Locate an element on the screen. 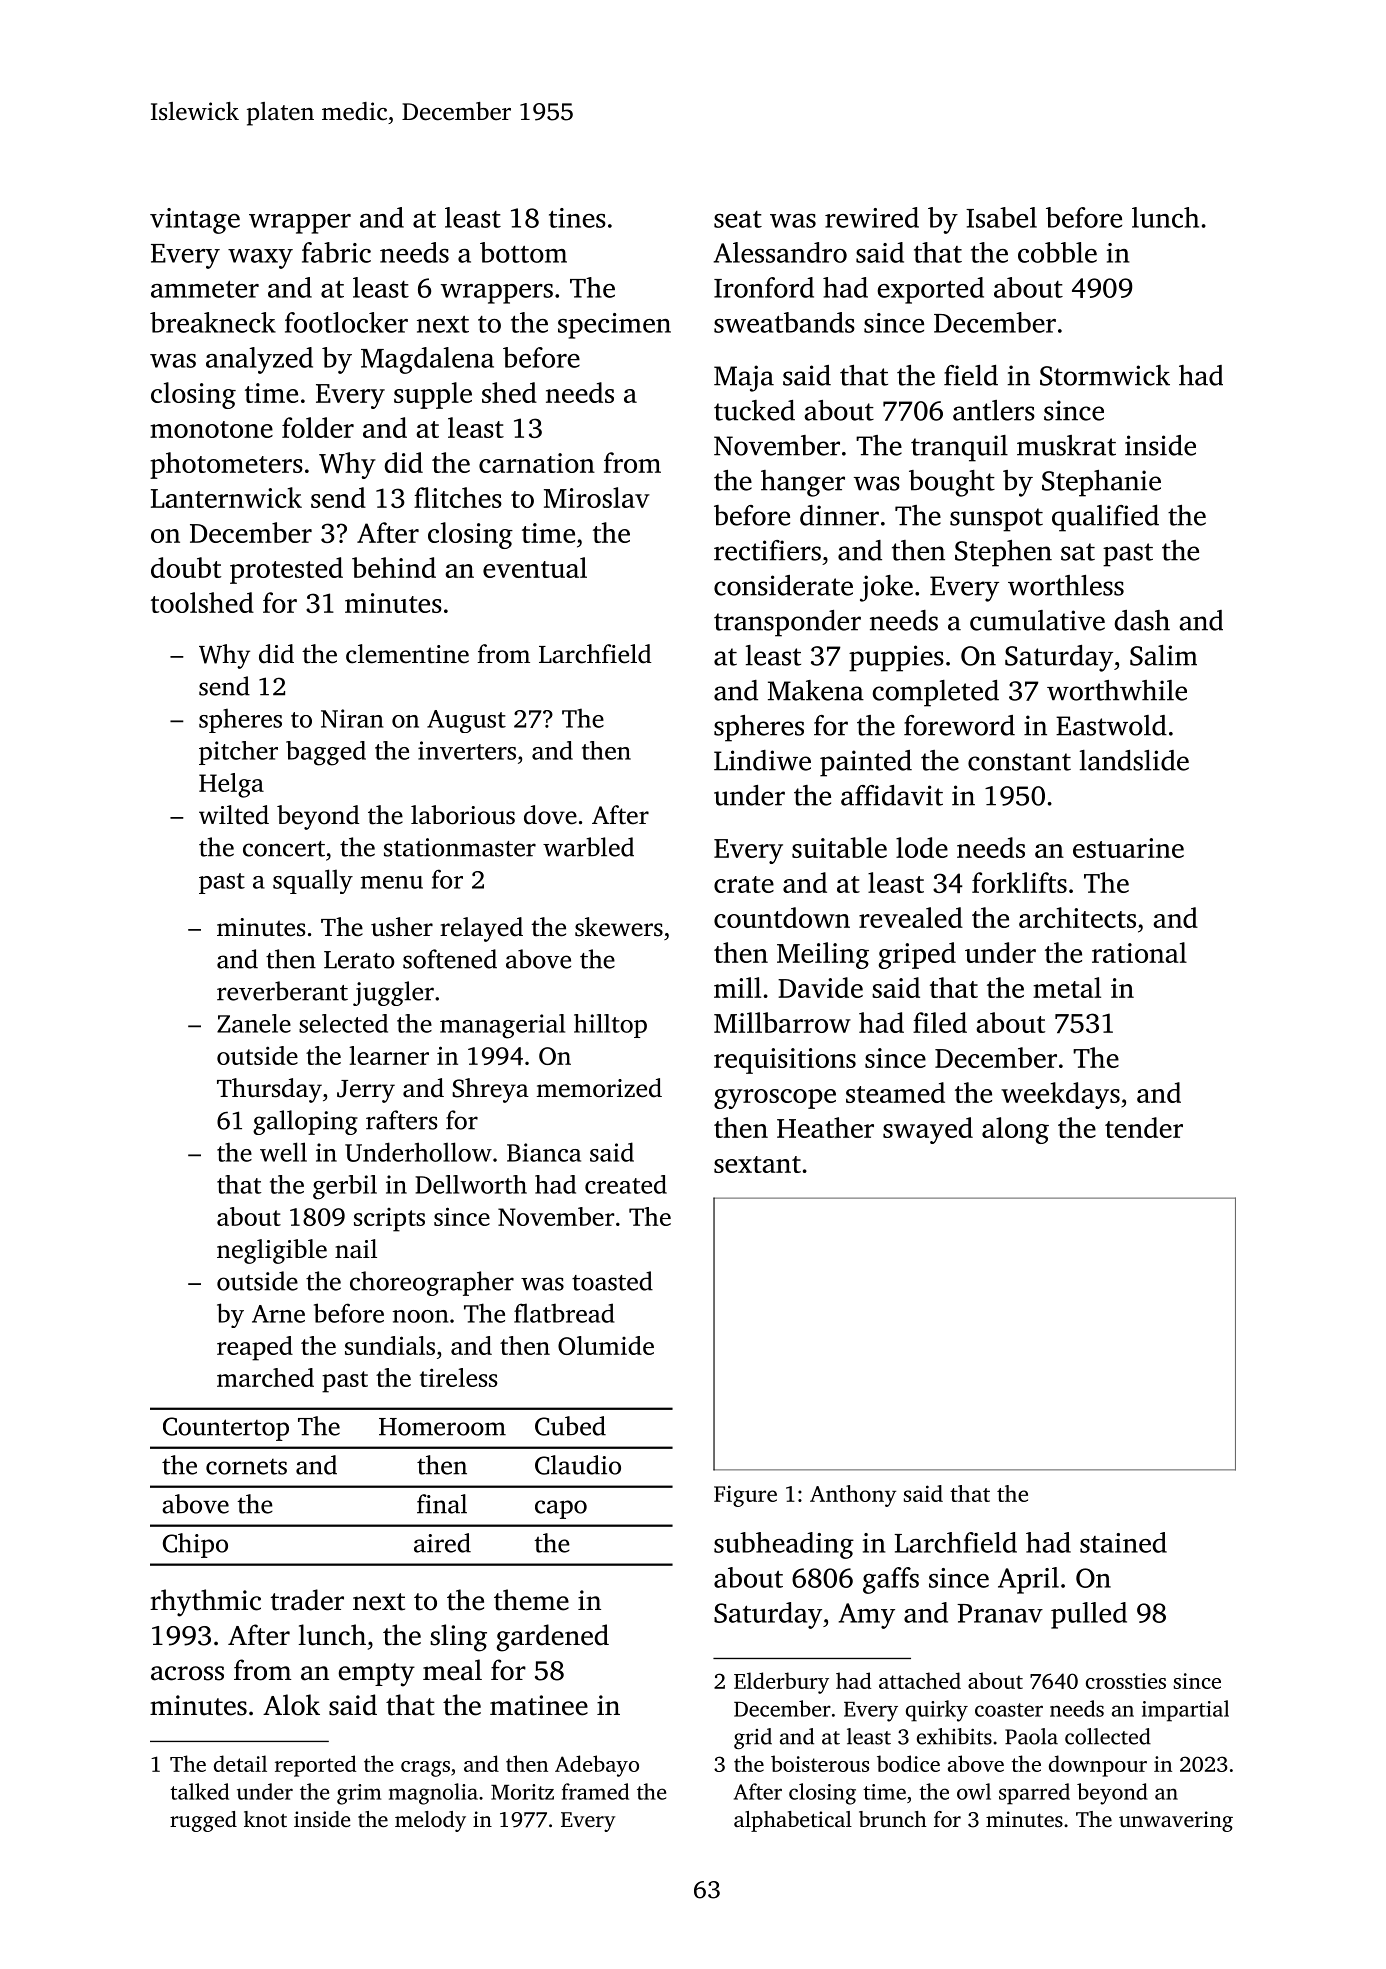 The height and width of the screenshot is (1969, 1386). metal is located at coordinates (1067, 987).
